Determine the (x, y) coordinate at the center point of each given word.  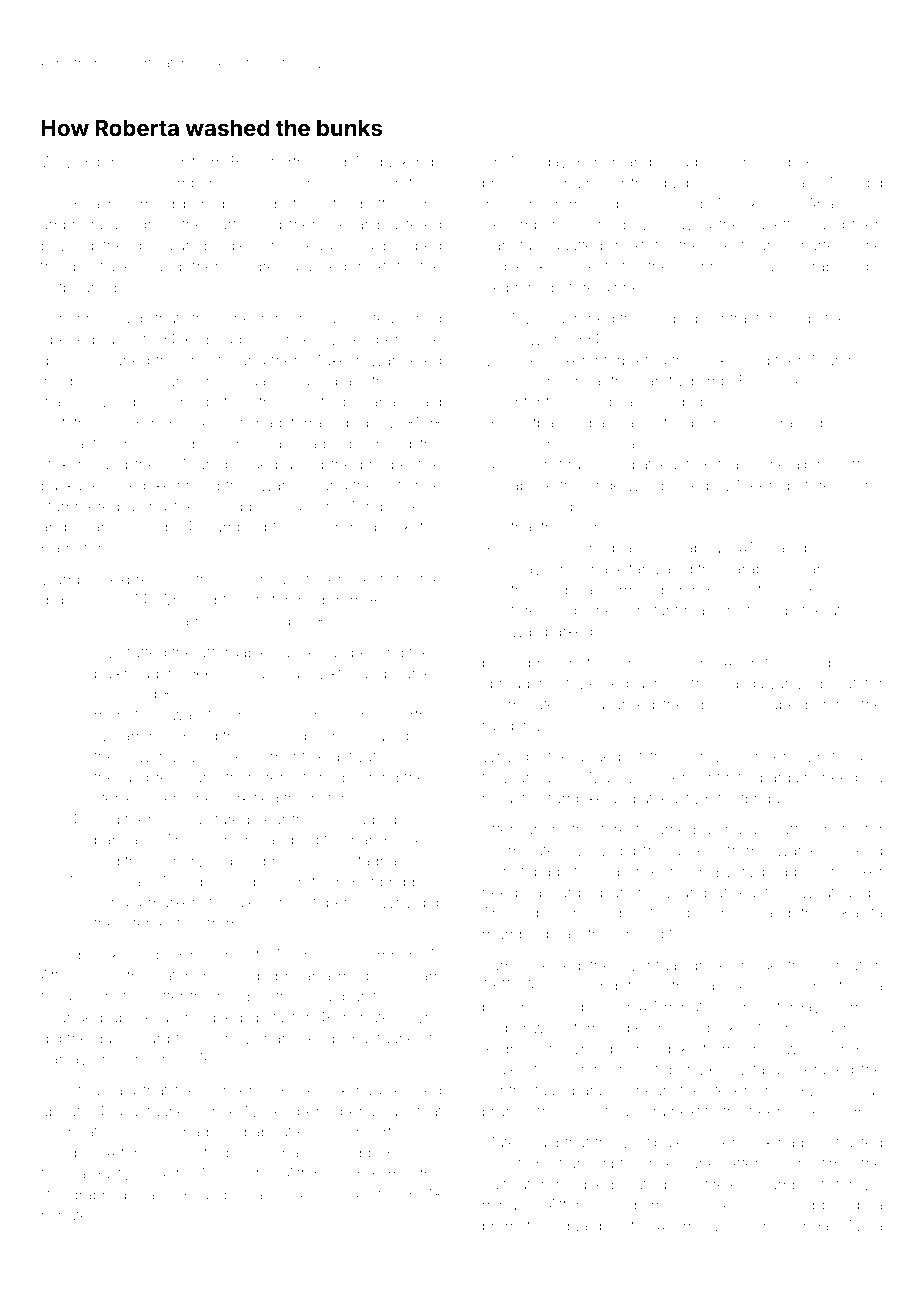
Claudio (684, 162)
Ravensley (406, 601)
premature (518, 1228)
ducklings (408, 163)
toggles (857, 758)
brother (160, 162)
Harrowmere (85, 548)
